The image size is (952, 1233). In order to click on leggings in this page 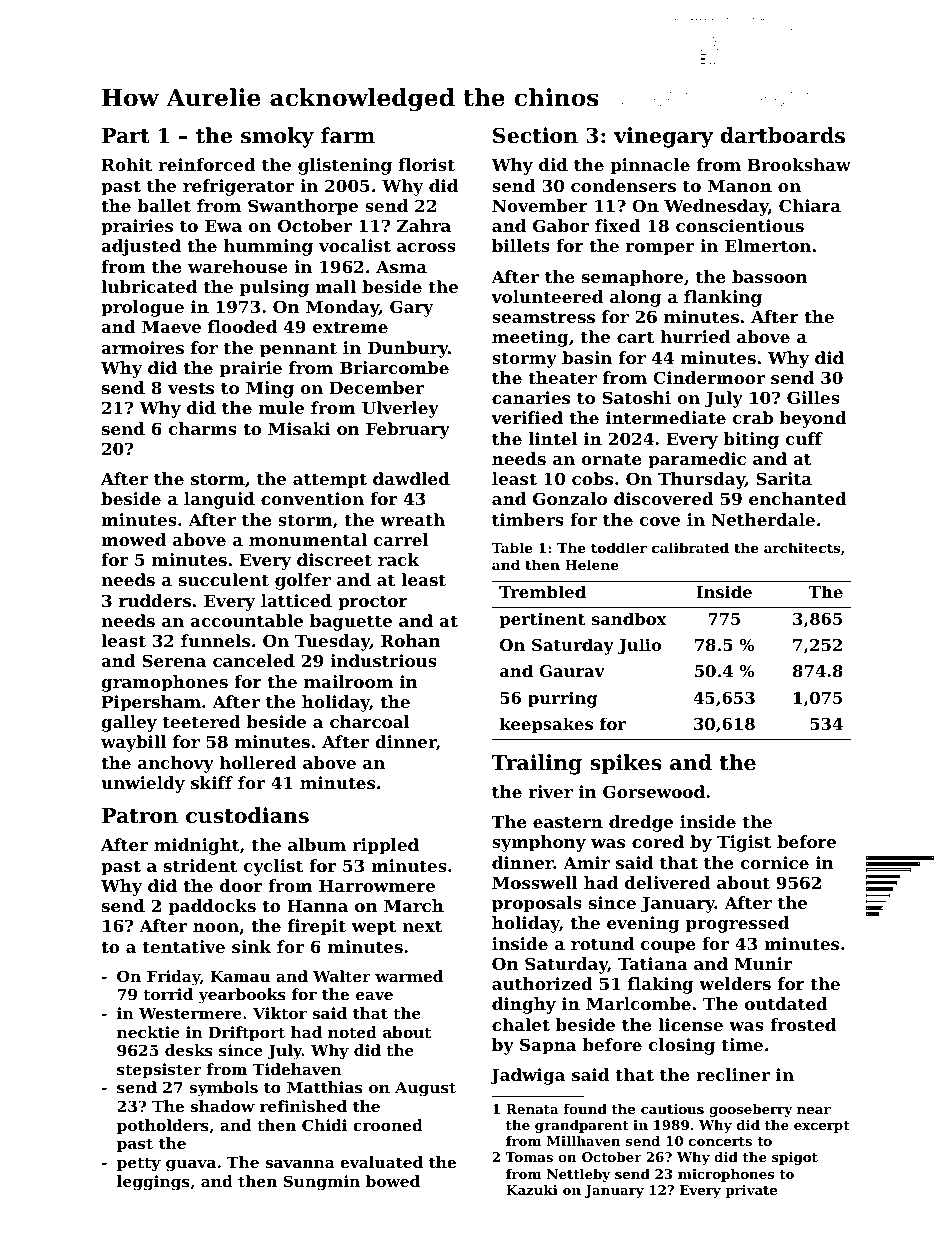, I will do `click(153, 1183)`.
